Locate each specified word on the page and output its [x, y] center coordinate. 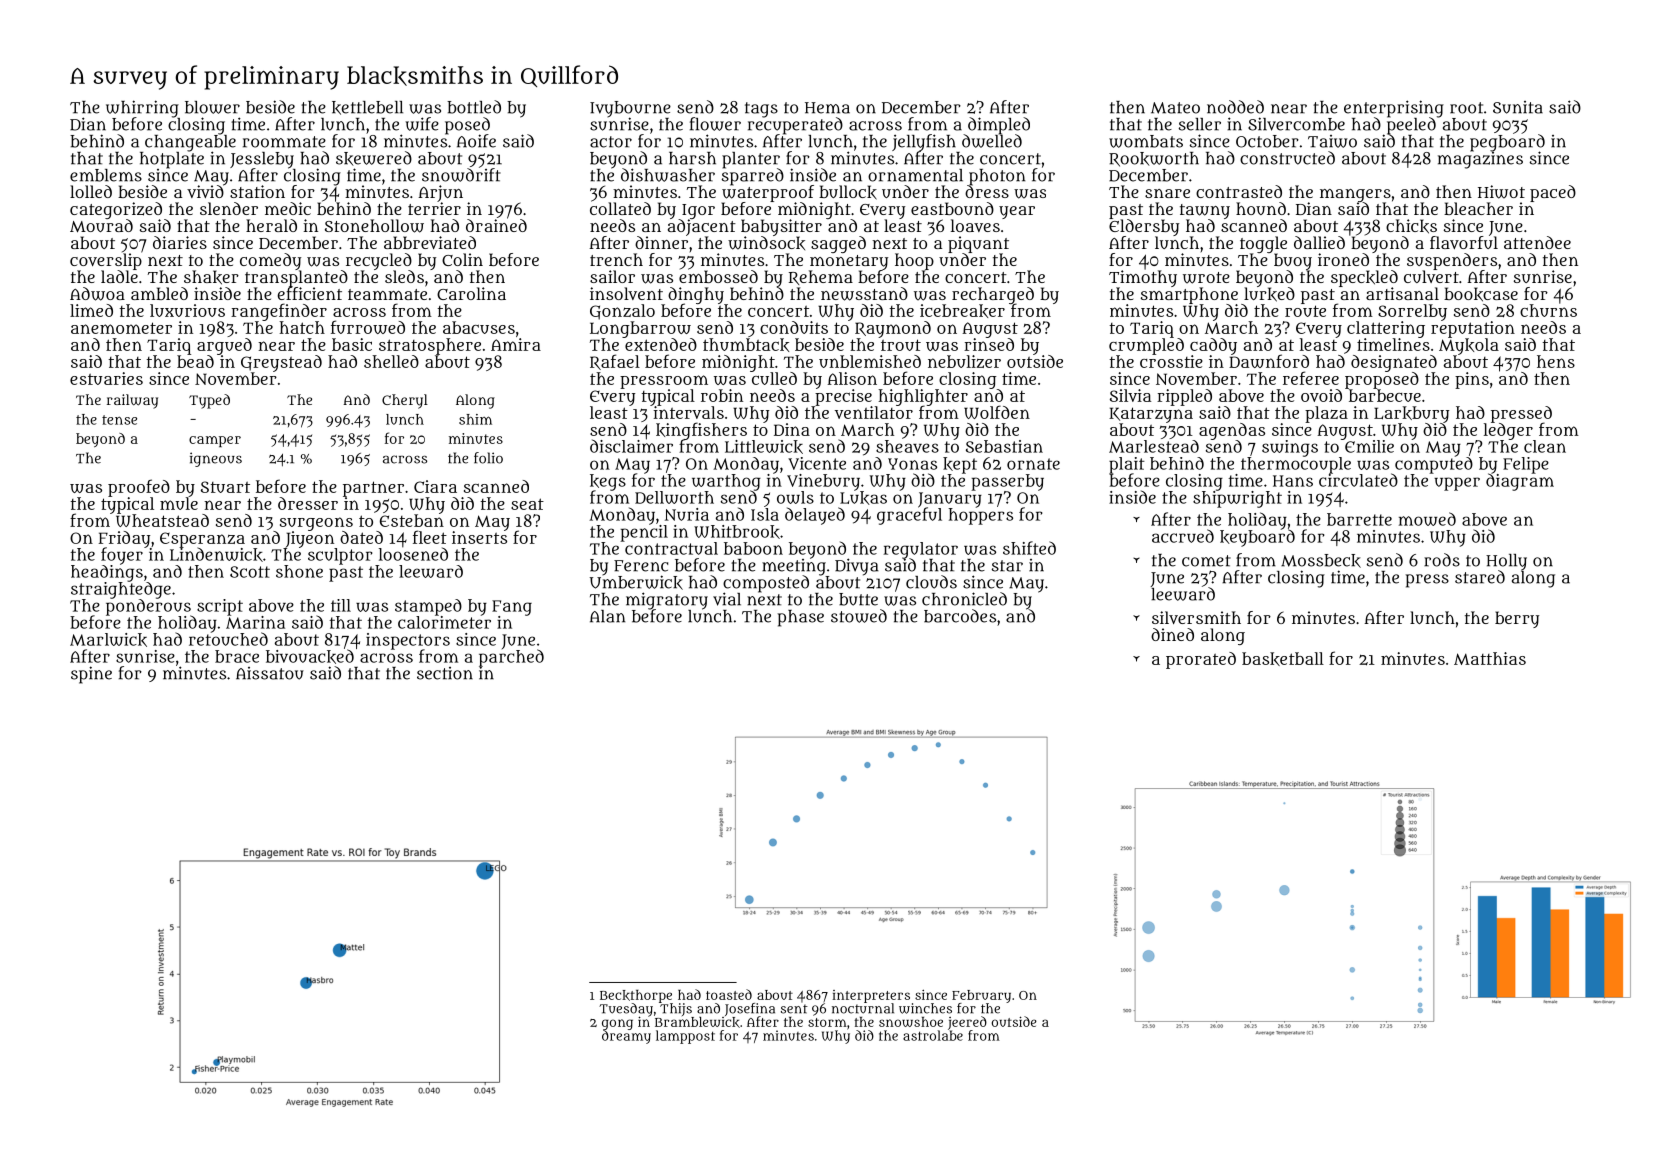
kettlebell [367, 108]
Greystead [281, 363]
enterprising [1394, 108]
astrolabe [933, 1035]
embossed [718, 276]
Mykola [1469, 346]
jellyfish [924, 142]
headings [107, 573]
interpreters [871, 996]
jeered [967, 1023]
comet [1206, 561]
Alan [607, 616]
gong [617, 1024]
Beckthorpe [636, 996]
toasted [729, 994]
